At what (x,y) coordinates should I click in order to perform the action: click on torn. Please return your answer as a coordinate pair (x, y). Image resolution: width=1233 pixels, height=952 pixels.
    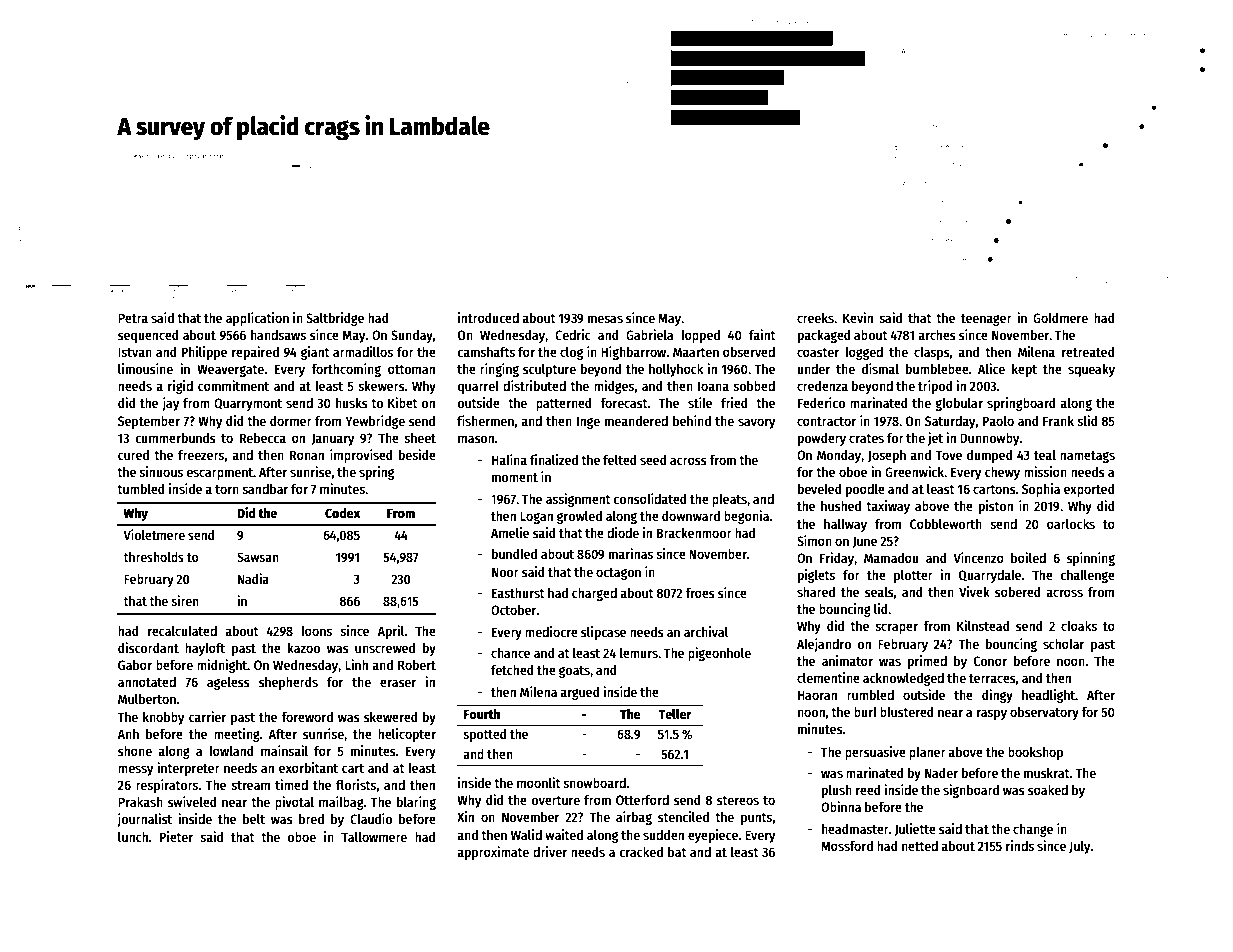
    Looking at the image, I should click on (227, 489).
